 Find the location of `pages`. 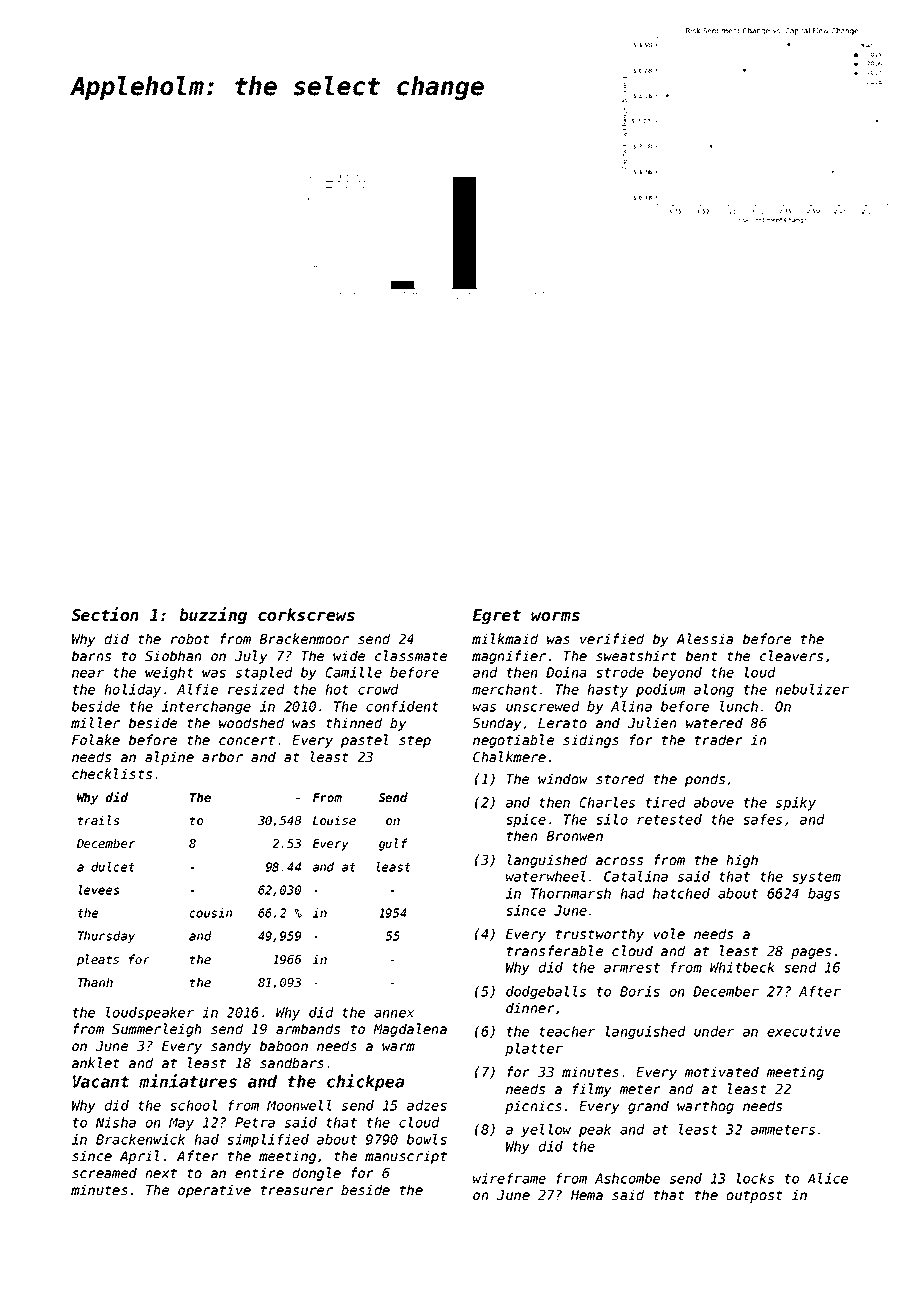

pages is located at coordinates (811, 953).
